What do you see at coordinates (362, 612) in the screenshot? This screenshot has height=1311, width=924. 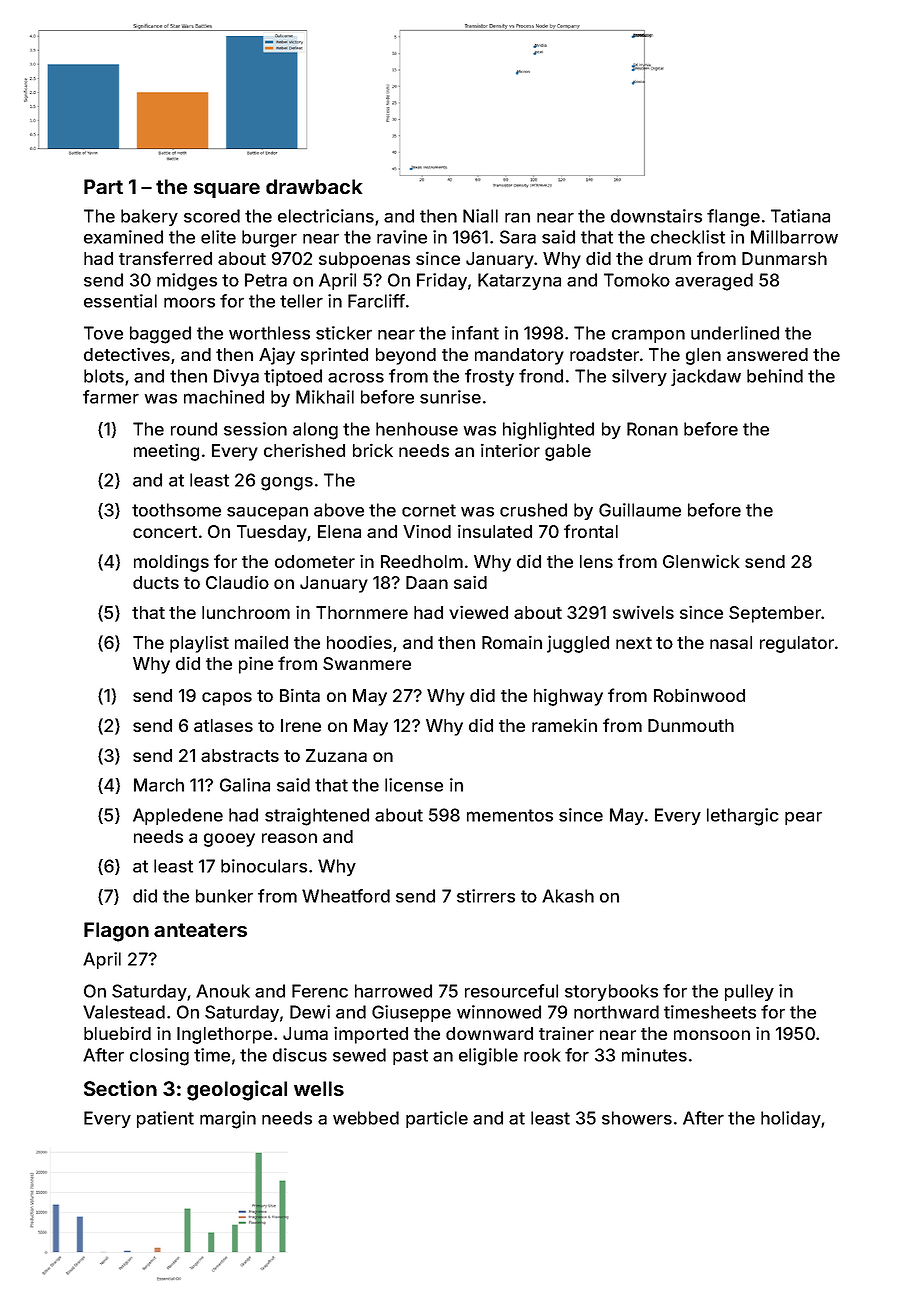 I see `Thornmere` at bounding box center [362, 612].
